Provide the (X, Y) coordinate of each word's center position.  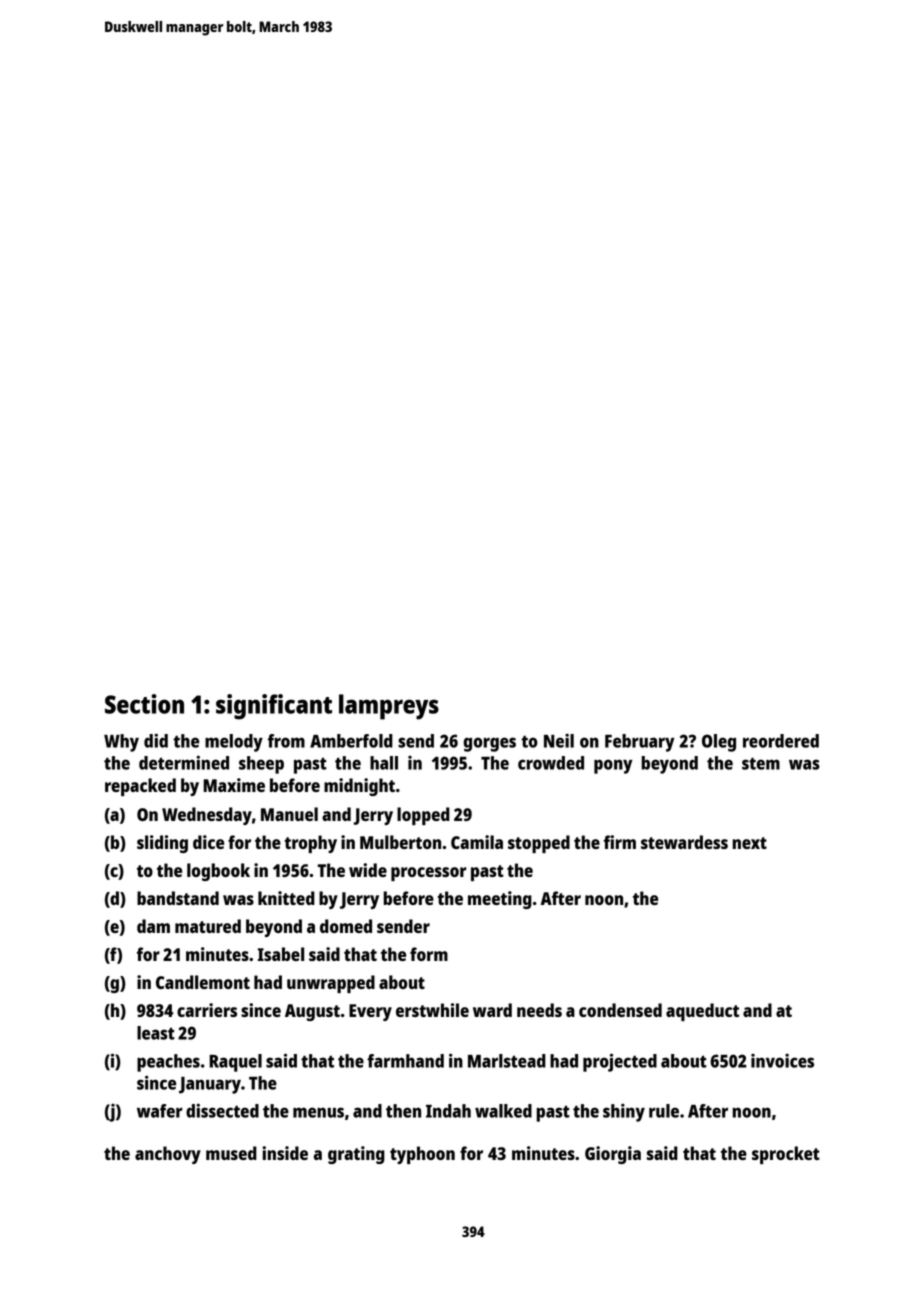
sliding (162, 844)
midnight (359, 787)
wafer (160, 1111)
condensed (620, 1010)
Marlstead (507, 1061)
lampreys (389, 707)
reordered (781, 741)
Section (144, 704)
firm (620, 842)
